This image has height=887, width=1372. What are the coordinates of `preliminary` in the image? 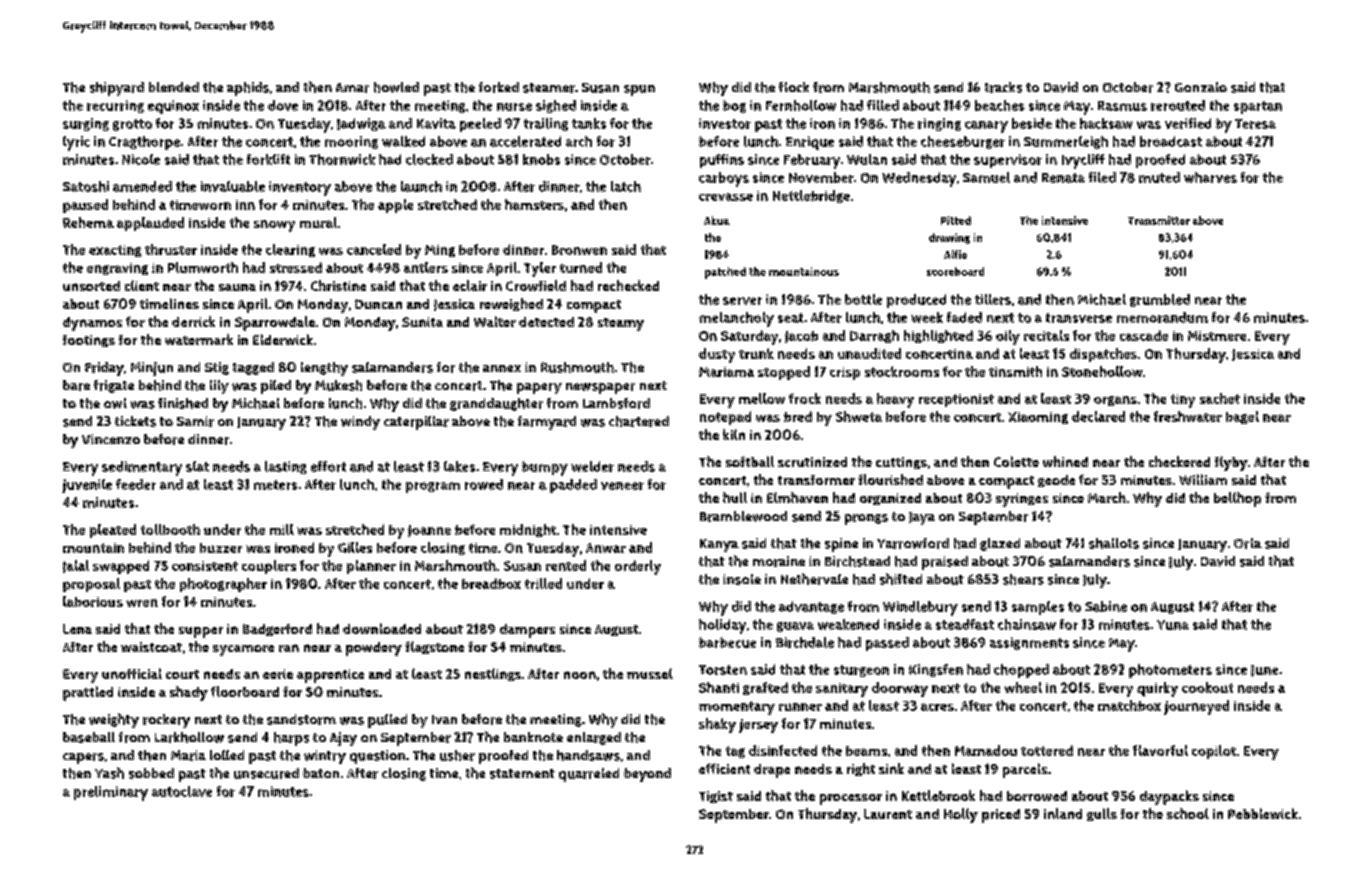 It's located at (111, 793).
